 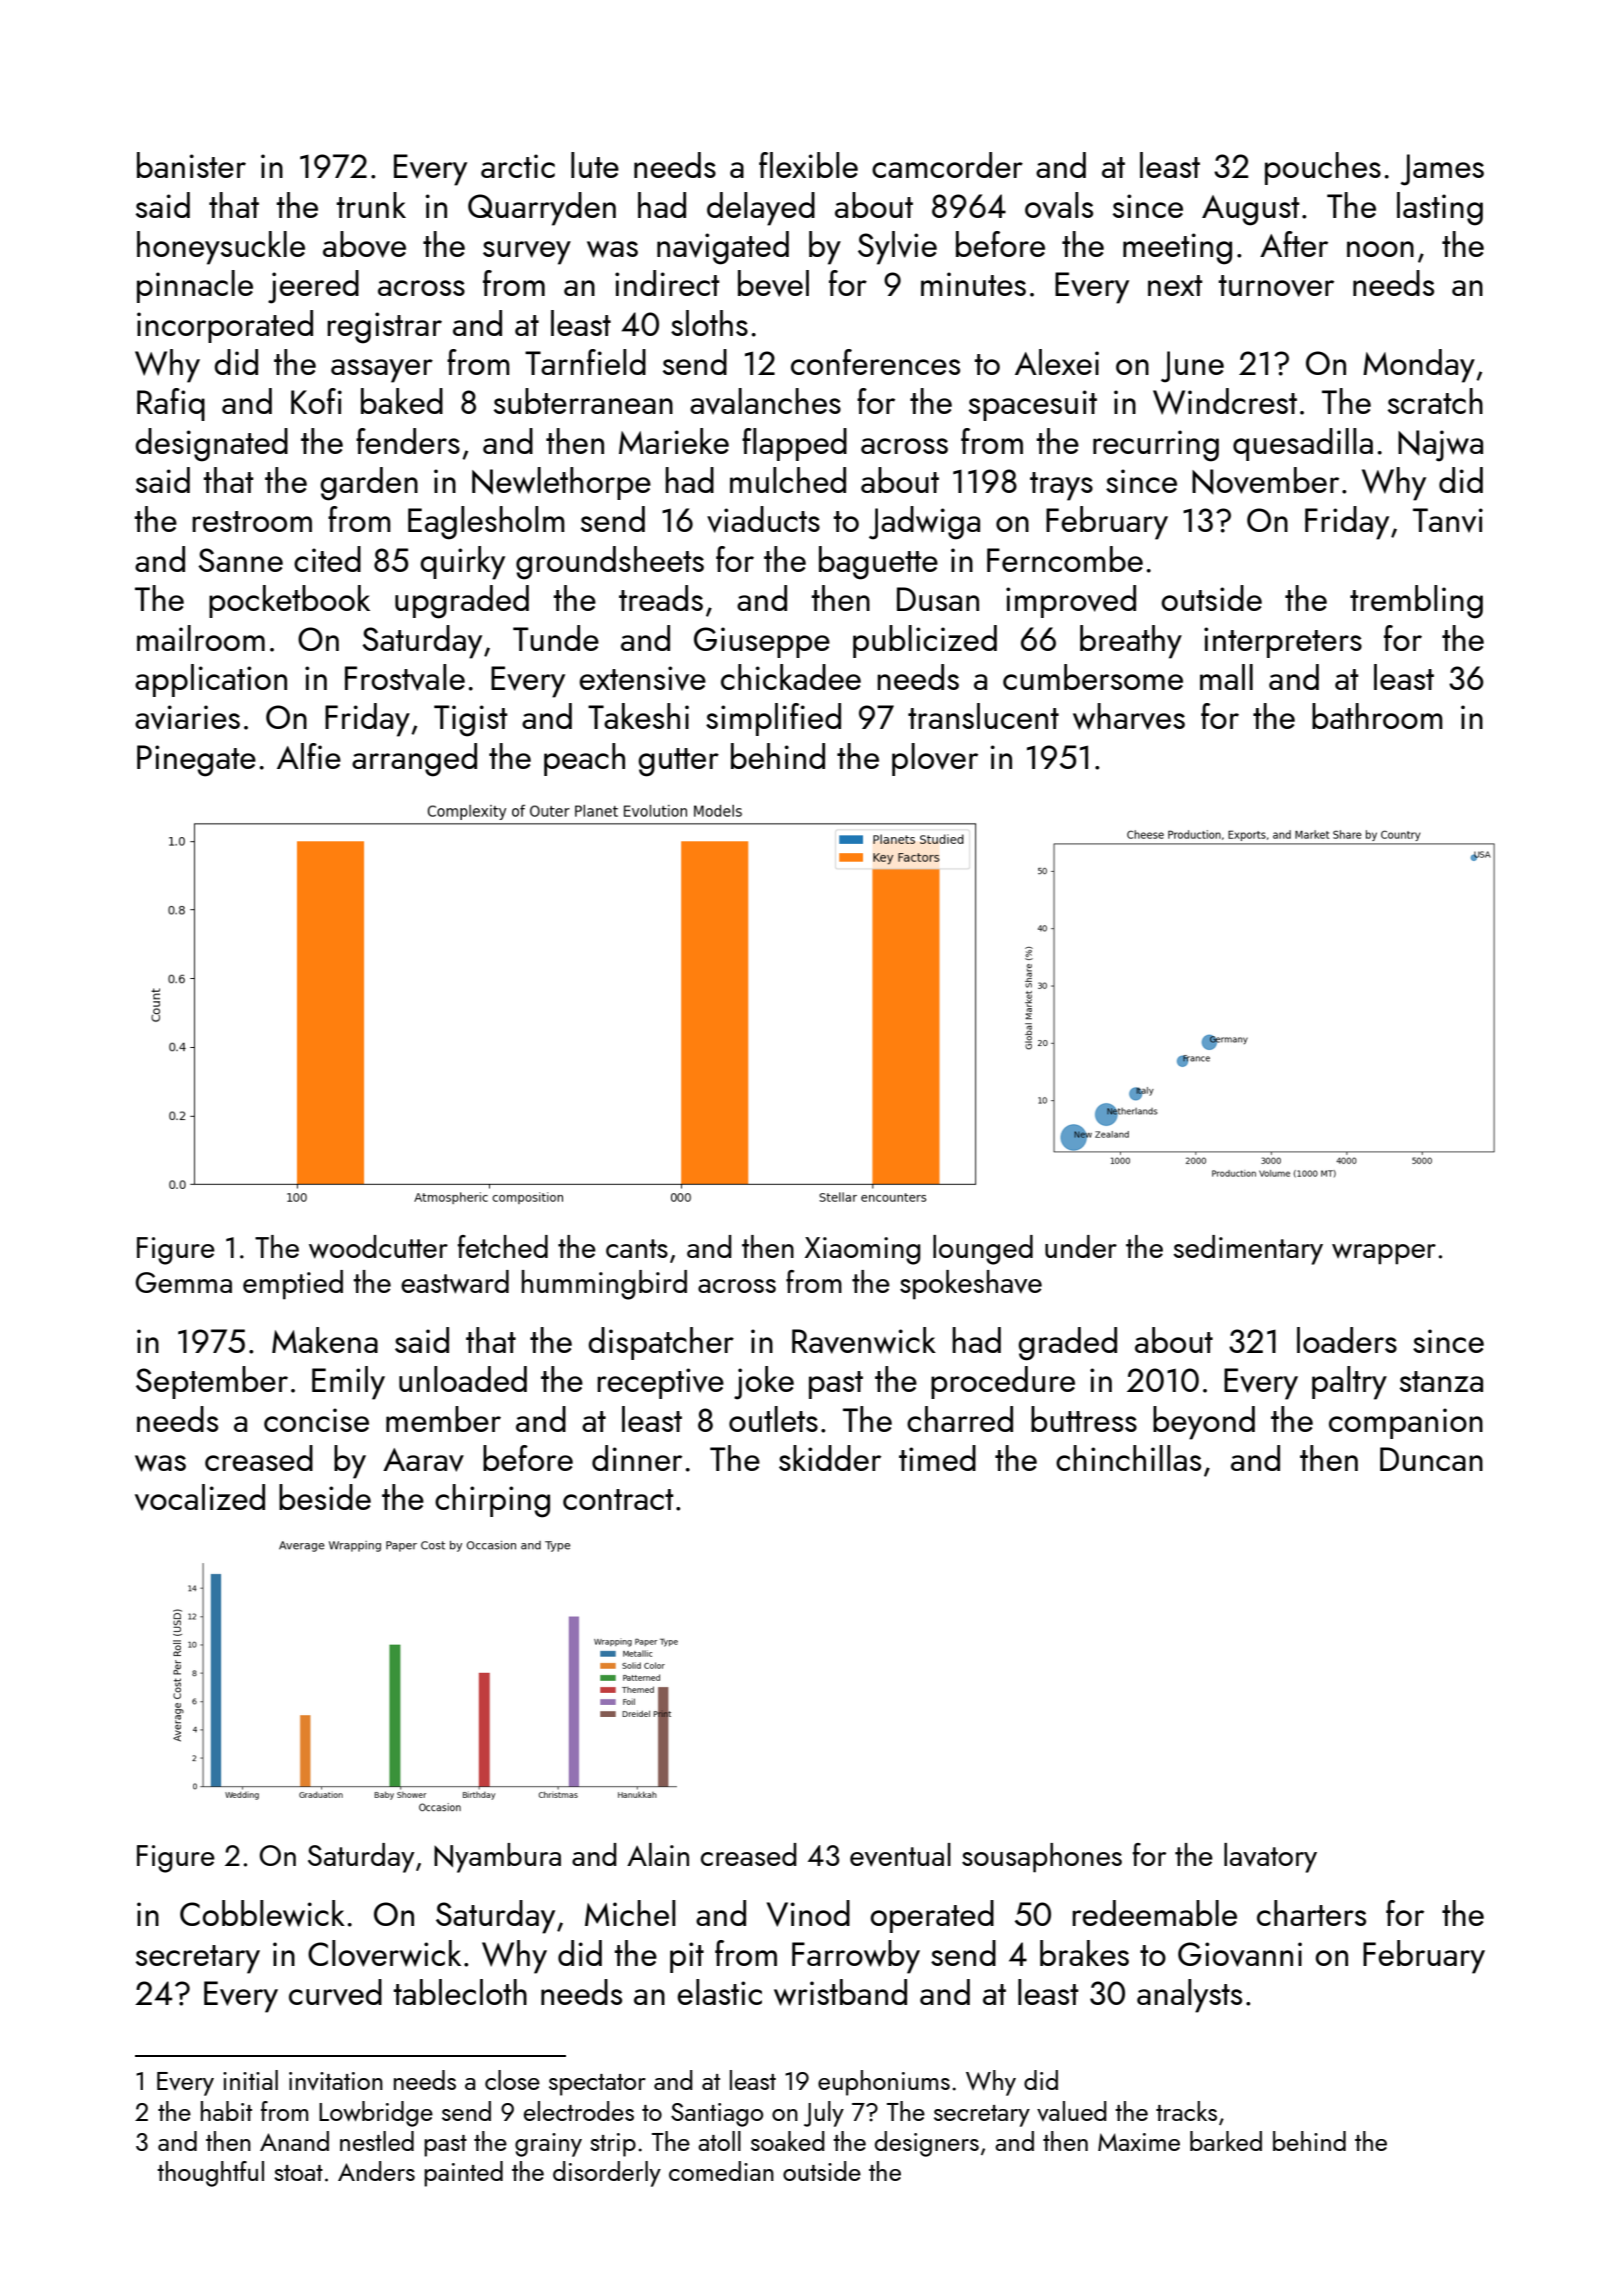 I want to click on comedian, so click(x=721, y=2171).
